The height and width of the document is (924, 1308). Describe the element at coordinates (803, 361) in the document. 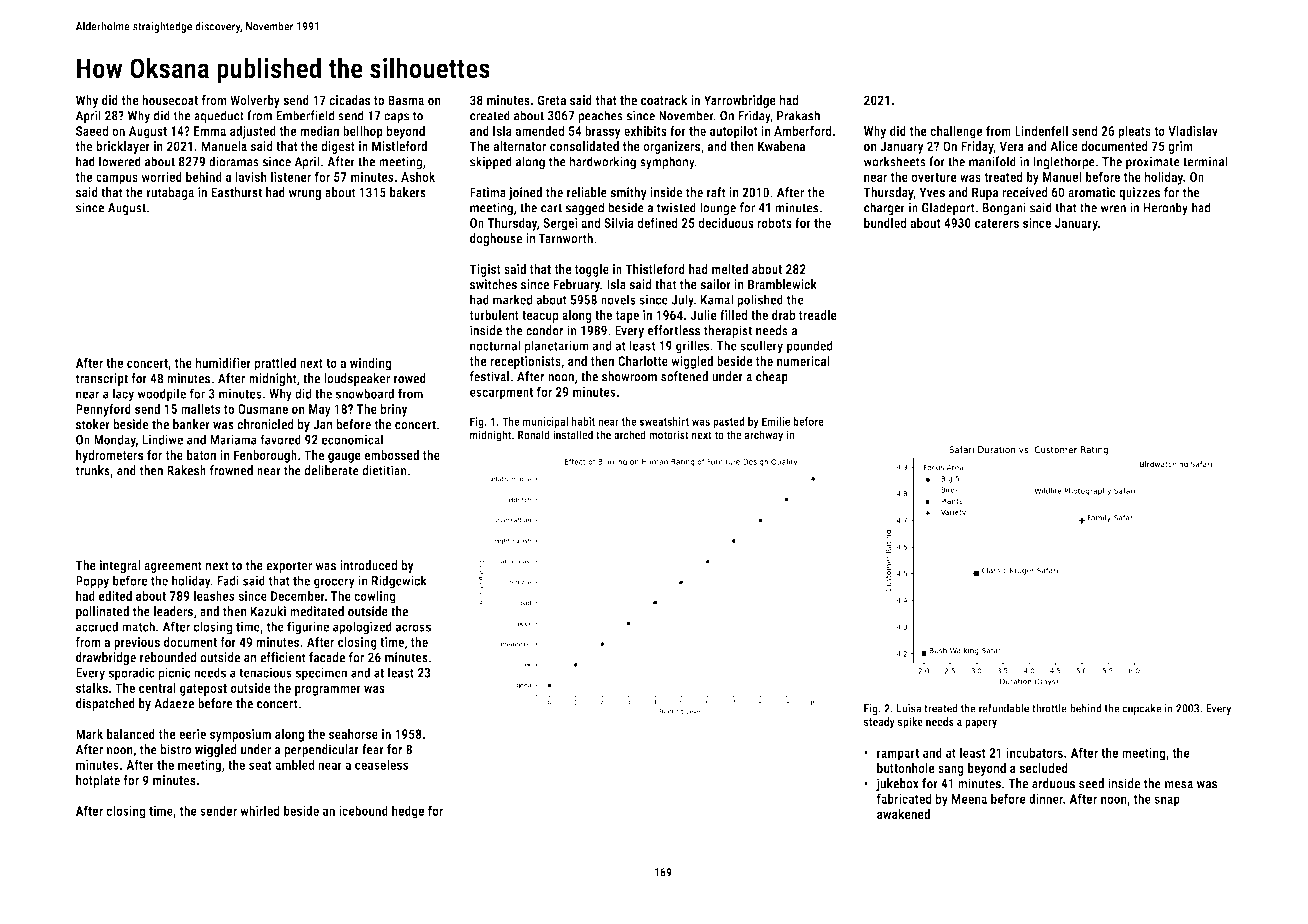

I see `numerical` at that location.
